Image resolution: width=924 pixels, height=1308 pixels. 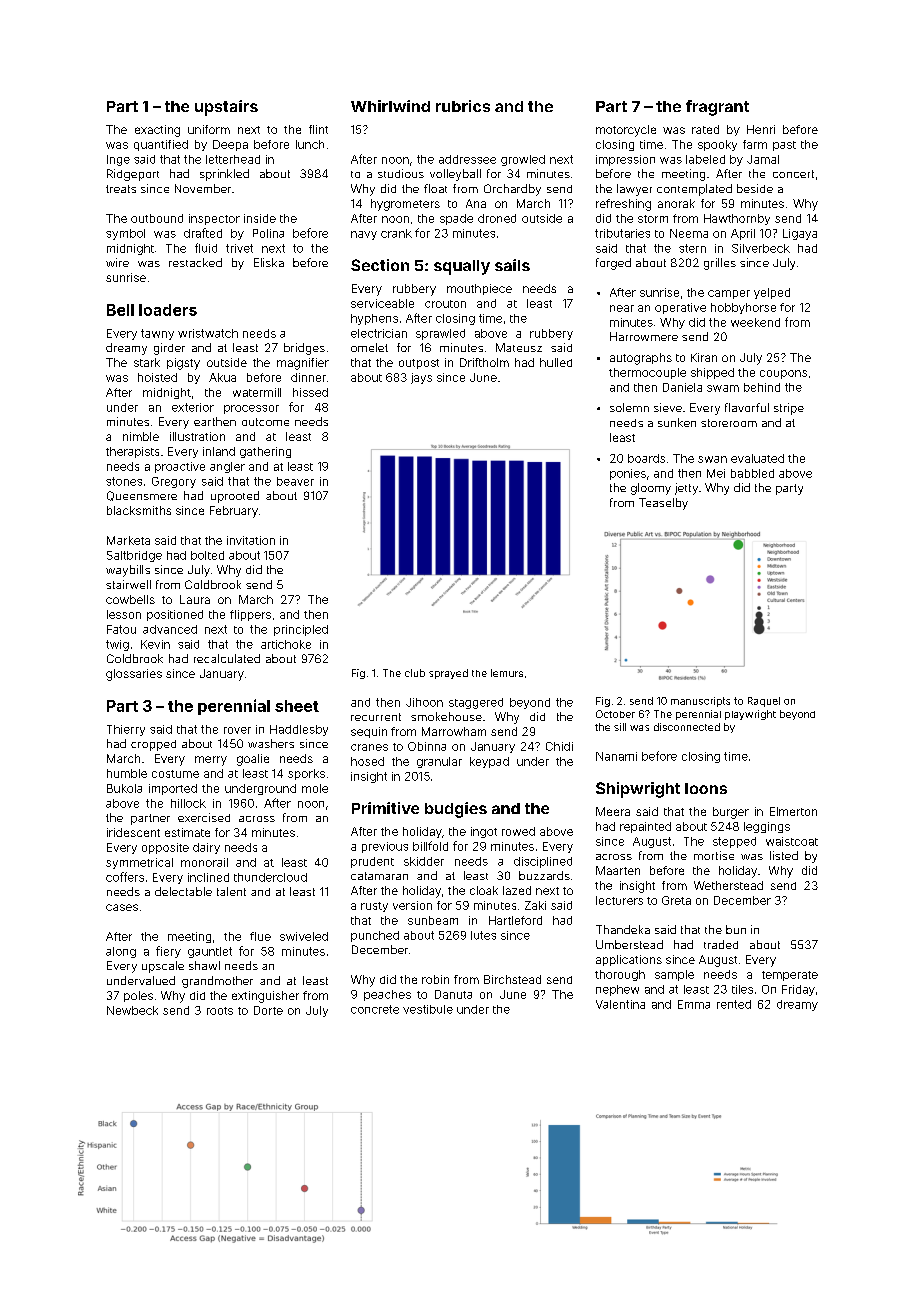 I want to click on ingot, so click(x=484, y=832).
